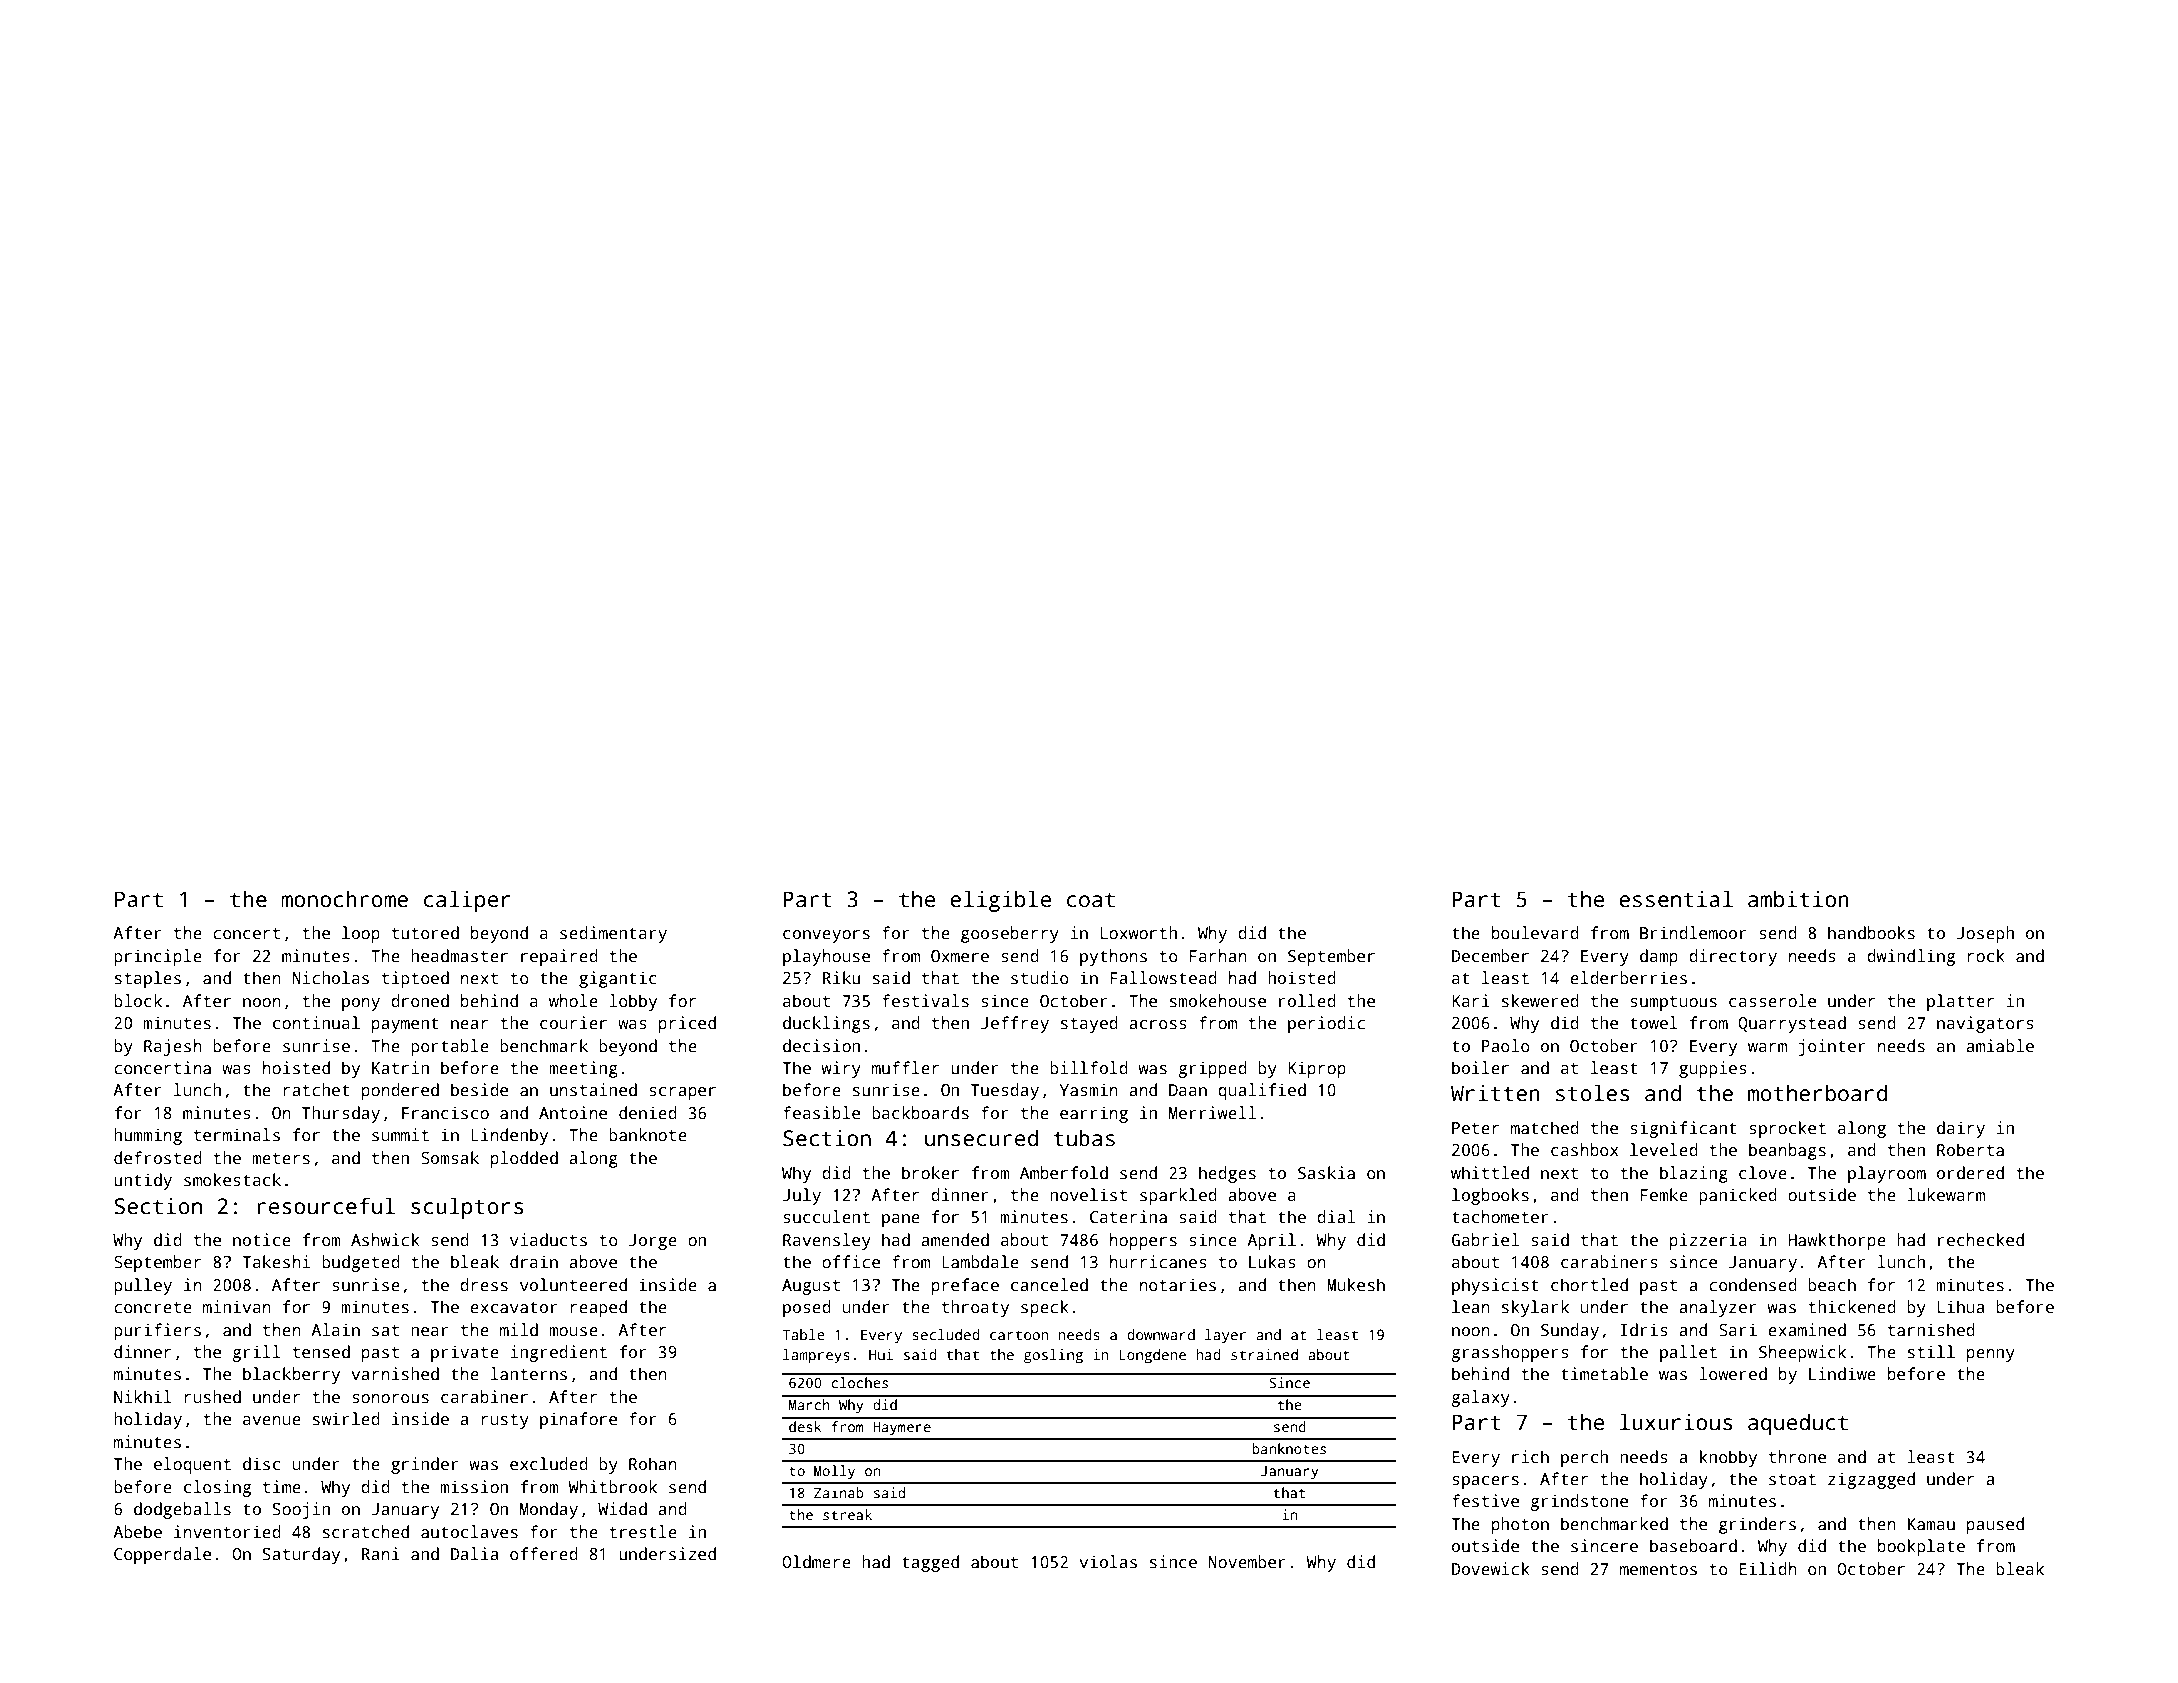 The width and height of the page is (2178, 1683). I want to click on Merriwell, so click(1212, 1113).
